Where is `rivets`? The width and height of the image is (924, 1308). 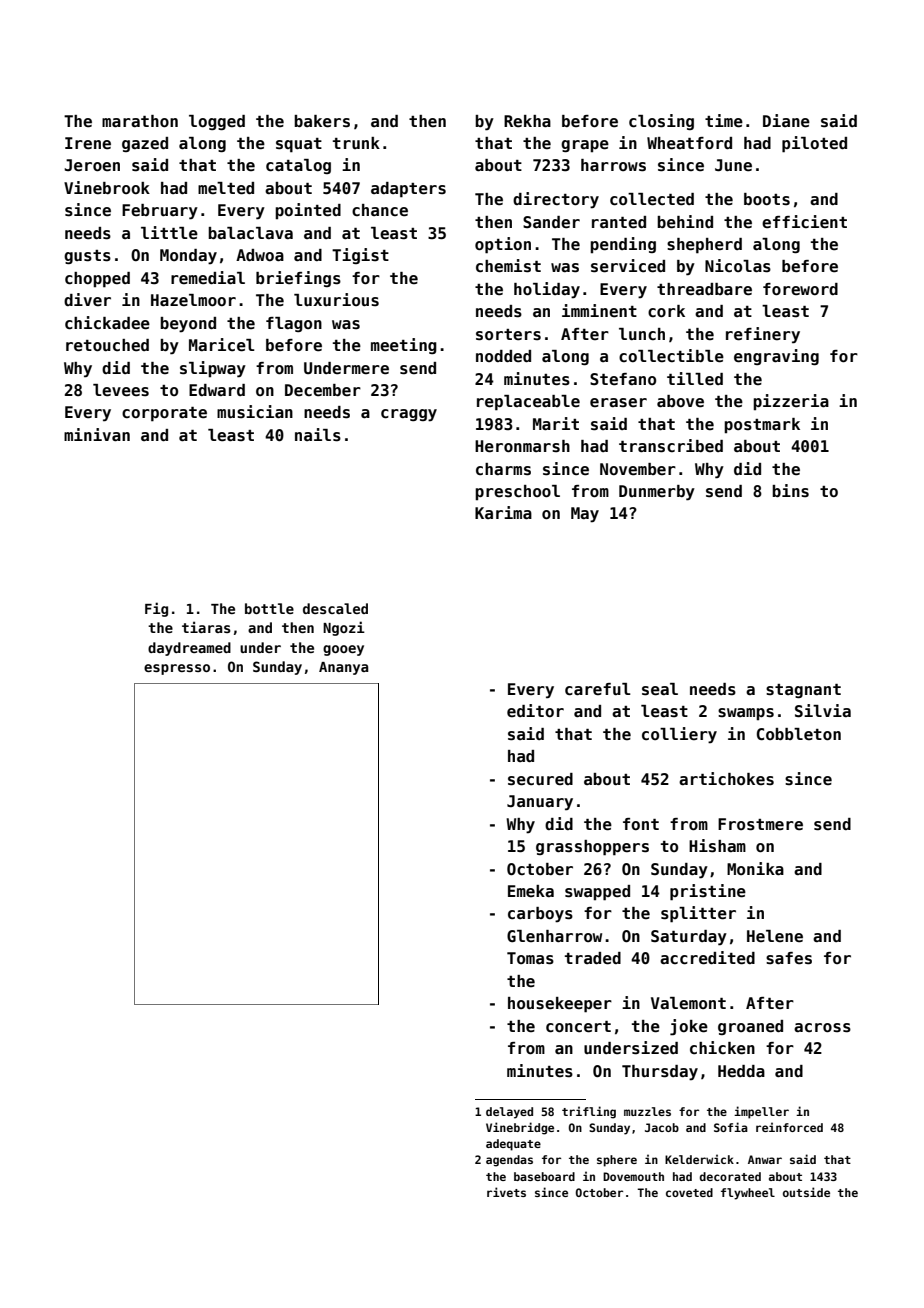 rivets is located at coordinates (506, 1192).
